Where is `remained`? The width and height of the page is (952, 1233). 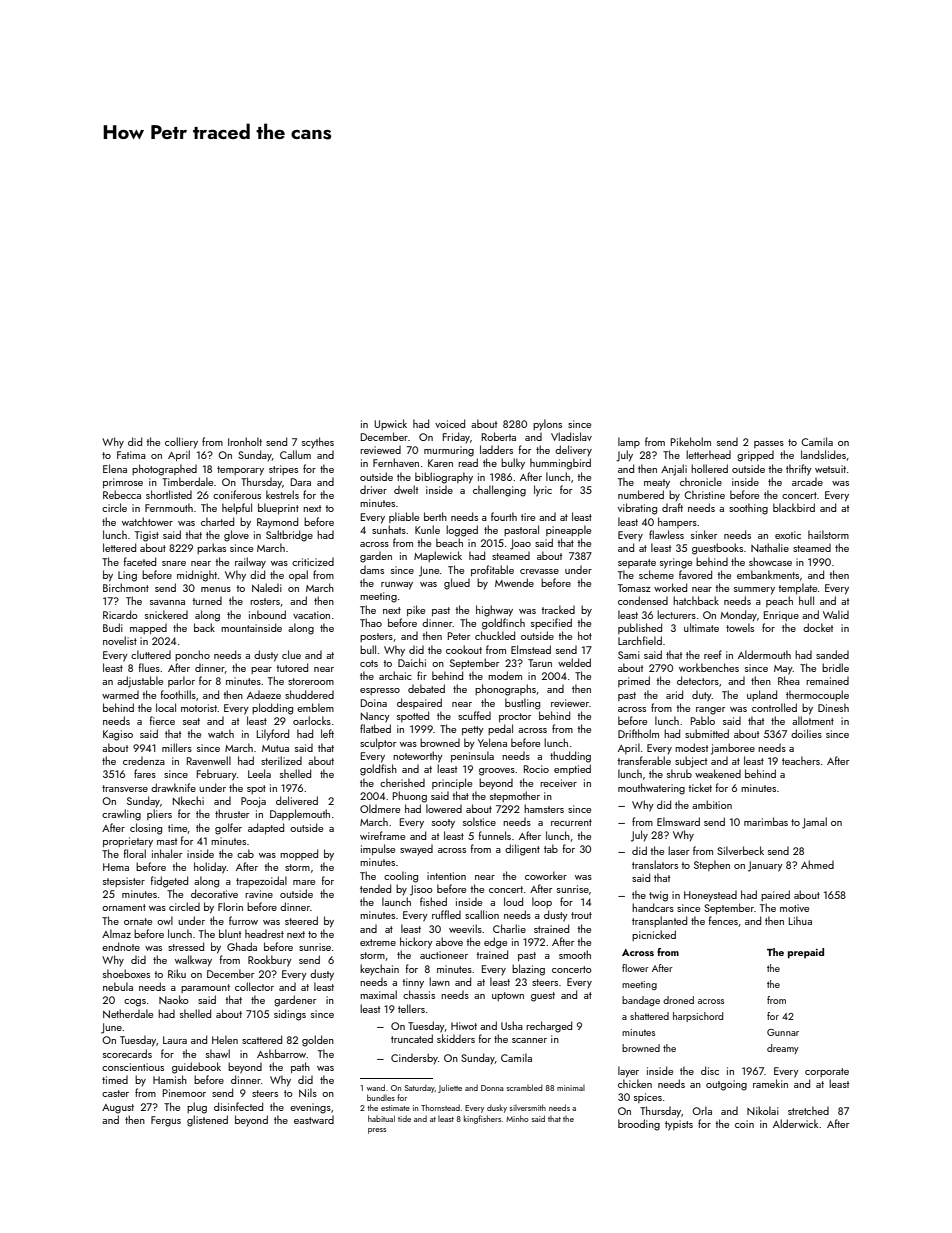
remained is located at coordinates (827, 681).
